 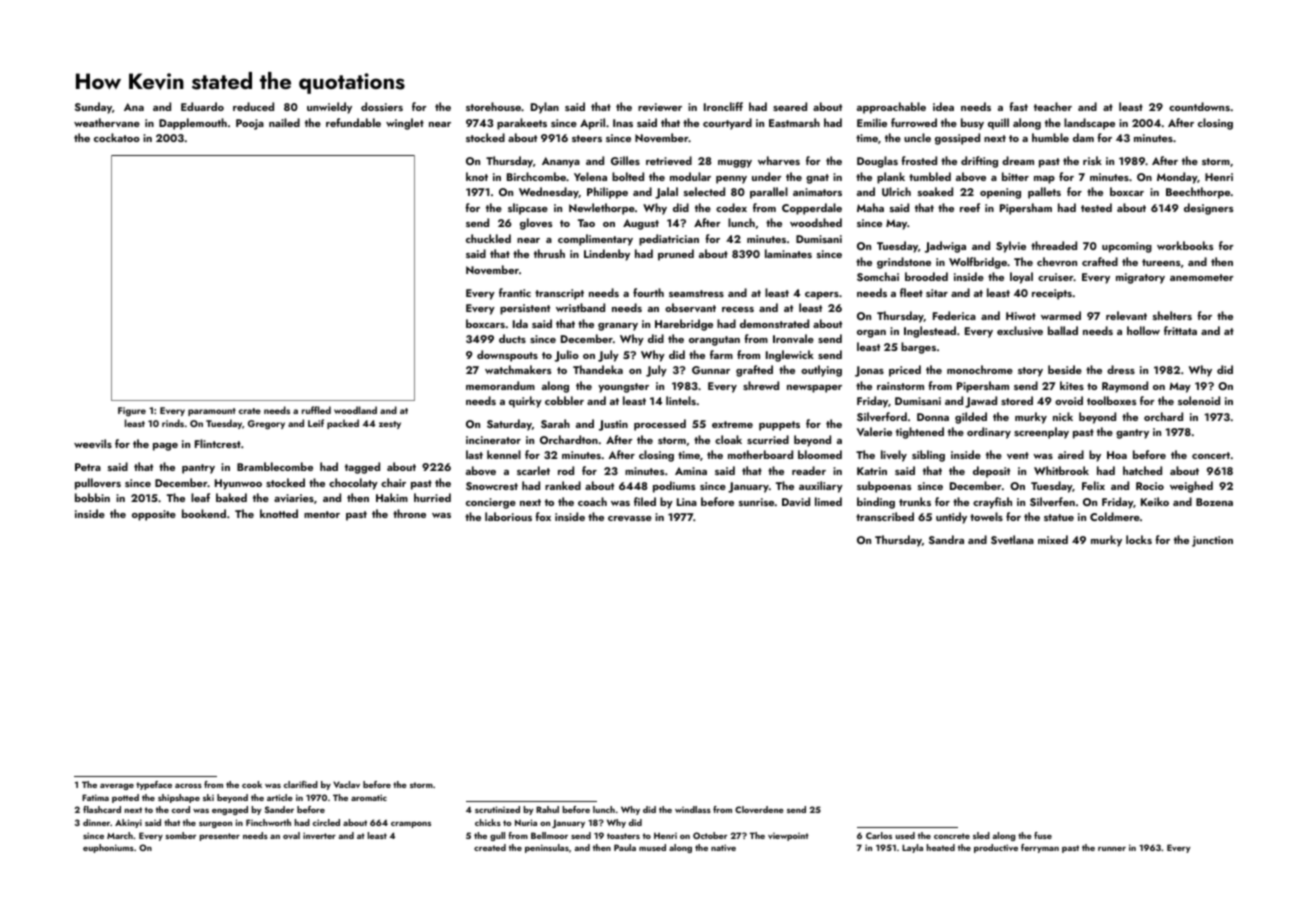 What do you see at coordinates (1063, 416) in the page?
I see `nick` at bounding box center [1063, 416].
